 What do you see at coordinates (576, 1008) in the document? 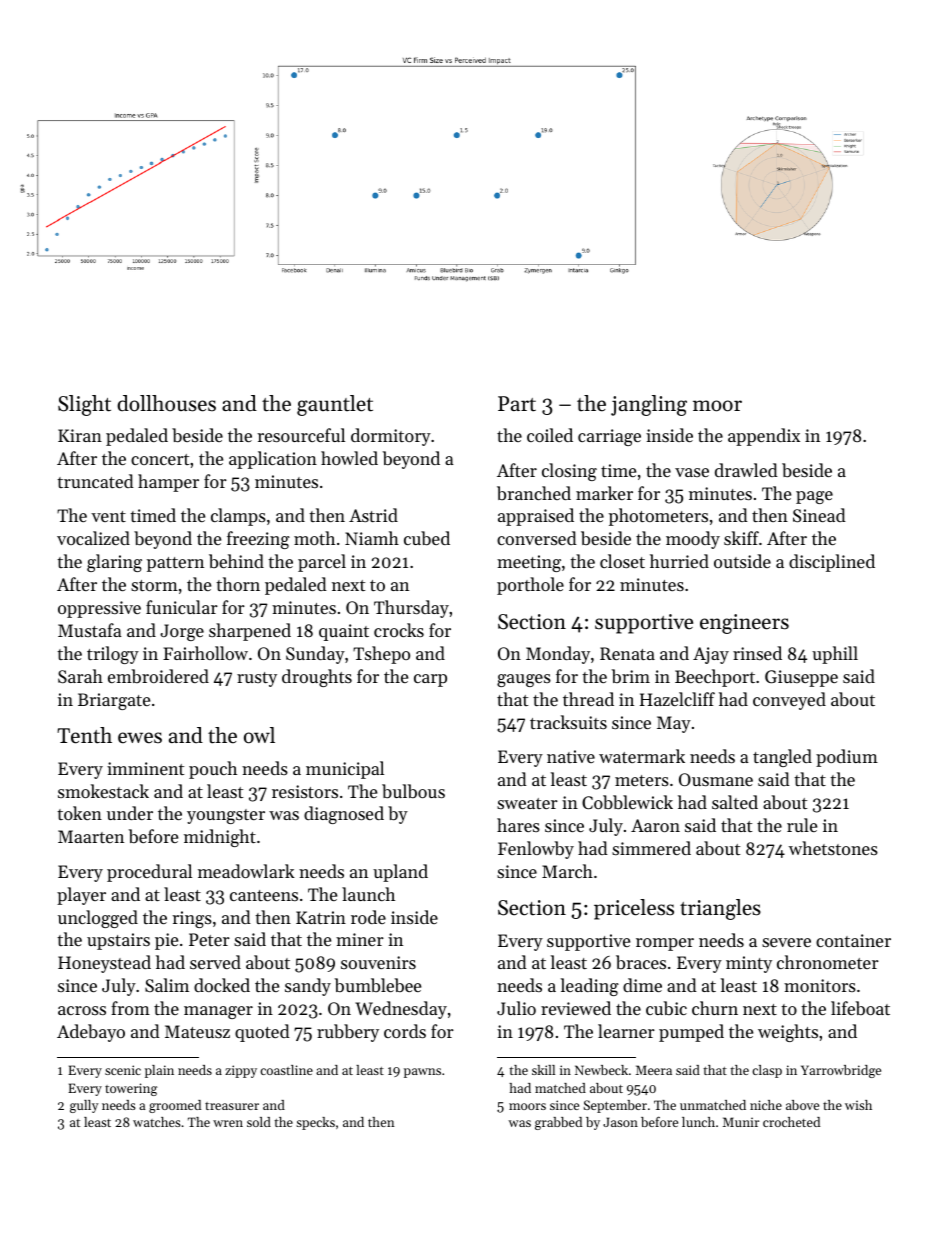
I see `reviewed` at bounding box center [576, 1008].
